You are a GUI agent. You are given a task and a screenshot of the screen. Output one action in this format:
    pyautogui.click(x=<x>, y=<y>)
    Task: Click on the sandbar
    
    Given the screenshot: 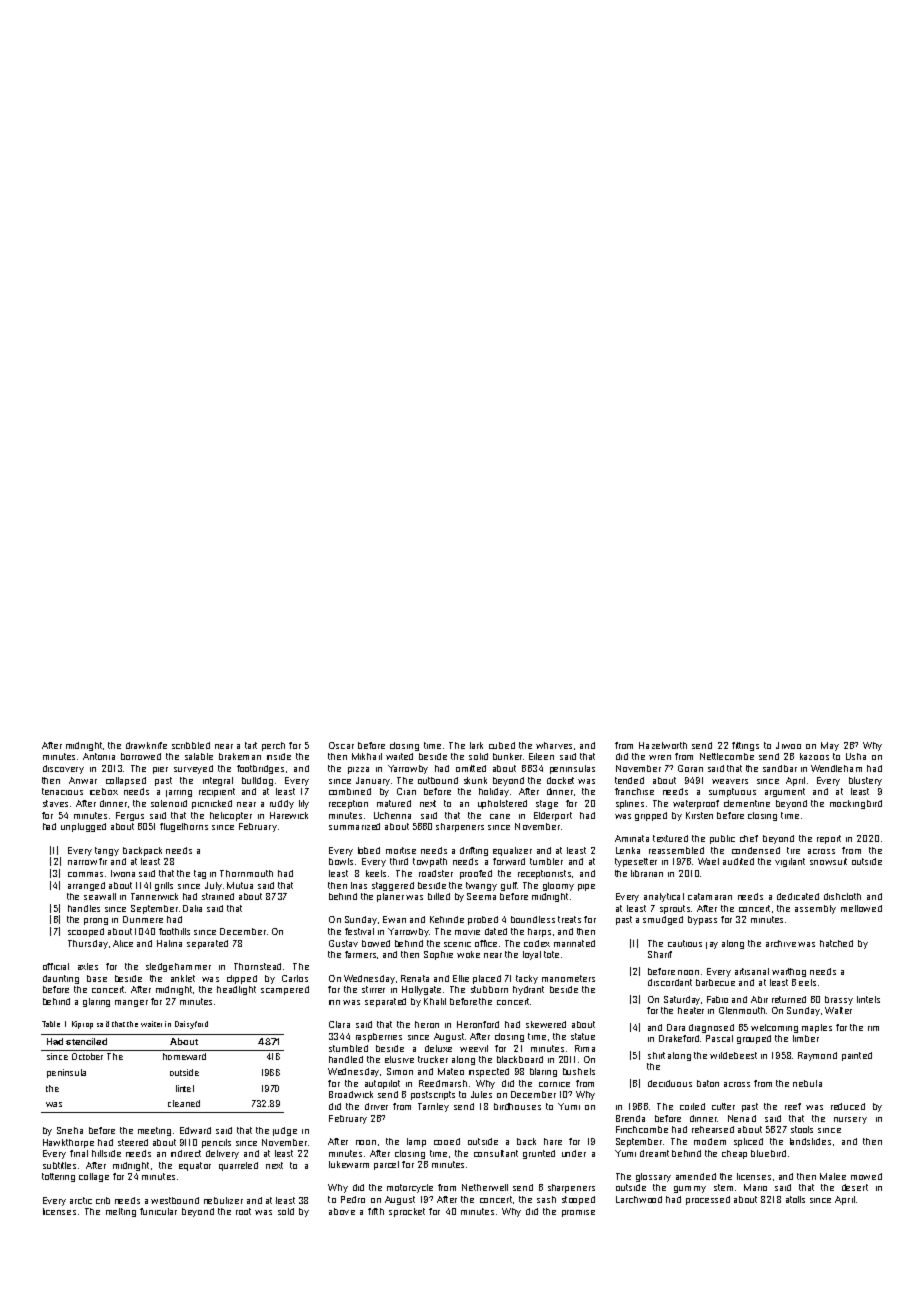 What is the action you would take?
    pyautogui.click(x=780, y=768)
